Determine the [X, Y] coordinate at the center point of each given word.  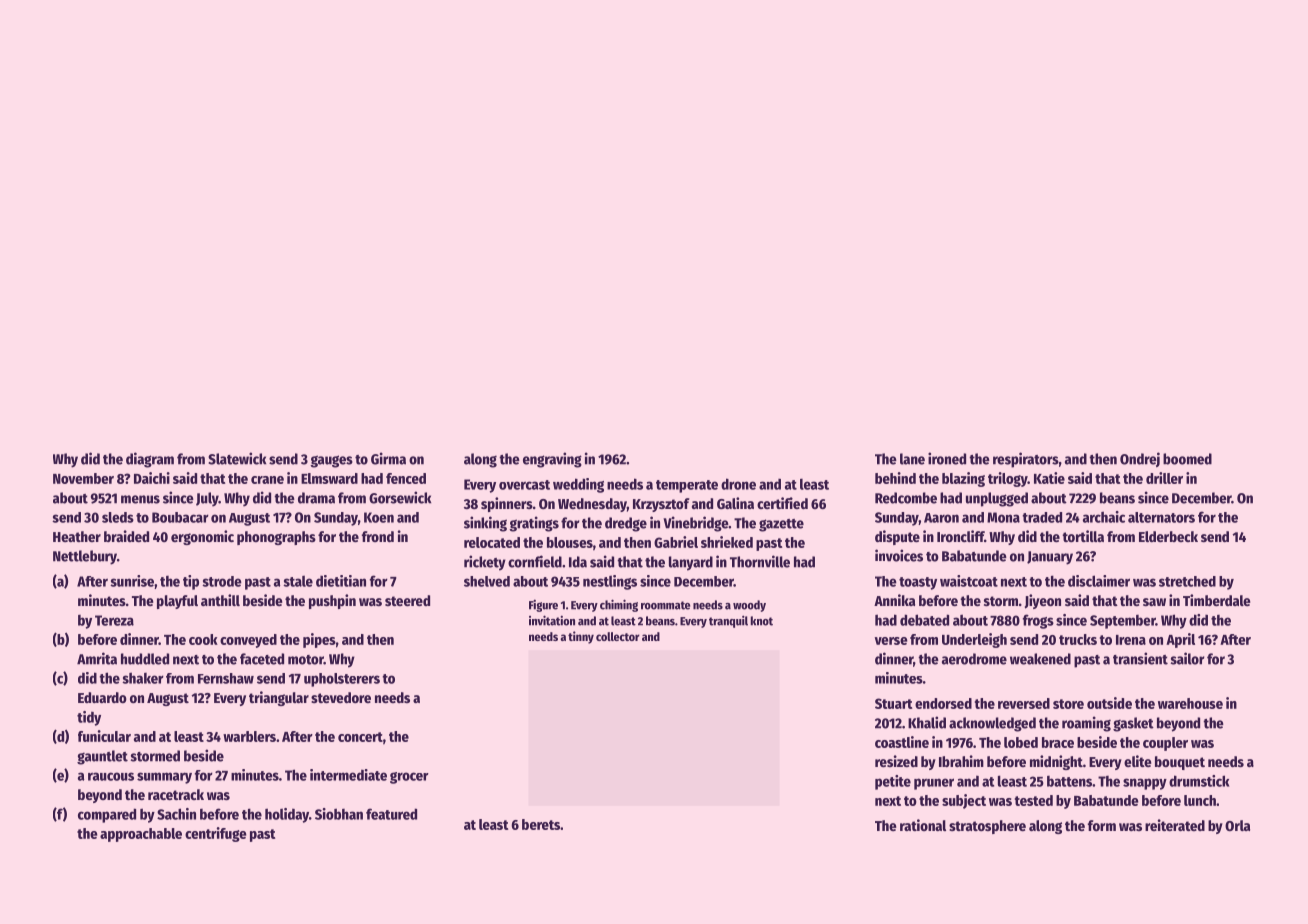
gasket [1133, 724]
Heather [77, 536]
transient [1140, 658]
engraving [552, 460]
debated [924, 620]
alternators [1161, 517]
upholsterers [342, 680]
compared [107, 815]
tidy [89, 718]
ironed [947, 458]
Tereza [114, 620]
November [83, 478]
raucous [111, 776]
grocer [409, 778]
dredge [626, 524]
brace [1058, 742]
